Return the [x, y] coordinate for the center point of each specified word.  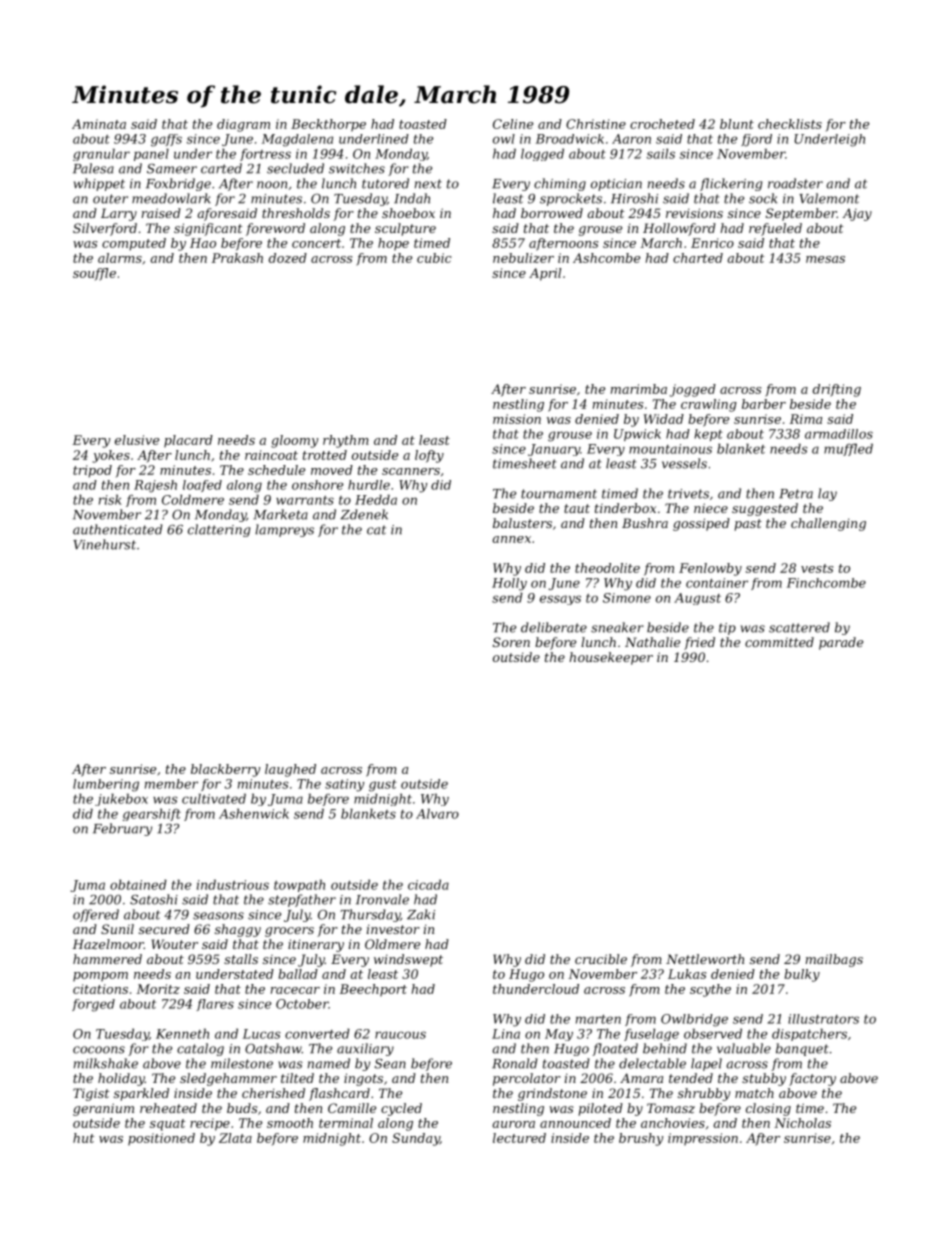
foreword [275, 229]
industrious [233, 884]
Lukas [687, 974]
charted [698, 258]
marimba [639, 389]
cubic [434, 258]
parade [841, 643]
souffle [94, 274]
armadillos [839, 434]
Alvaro [437, 813]
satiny [345, 785]
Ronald [515, 1063]
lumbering [106, 785]
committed [779, 642]
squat [167, 1125]
